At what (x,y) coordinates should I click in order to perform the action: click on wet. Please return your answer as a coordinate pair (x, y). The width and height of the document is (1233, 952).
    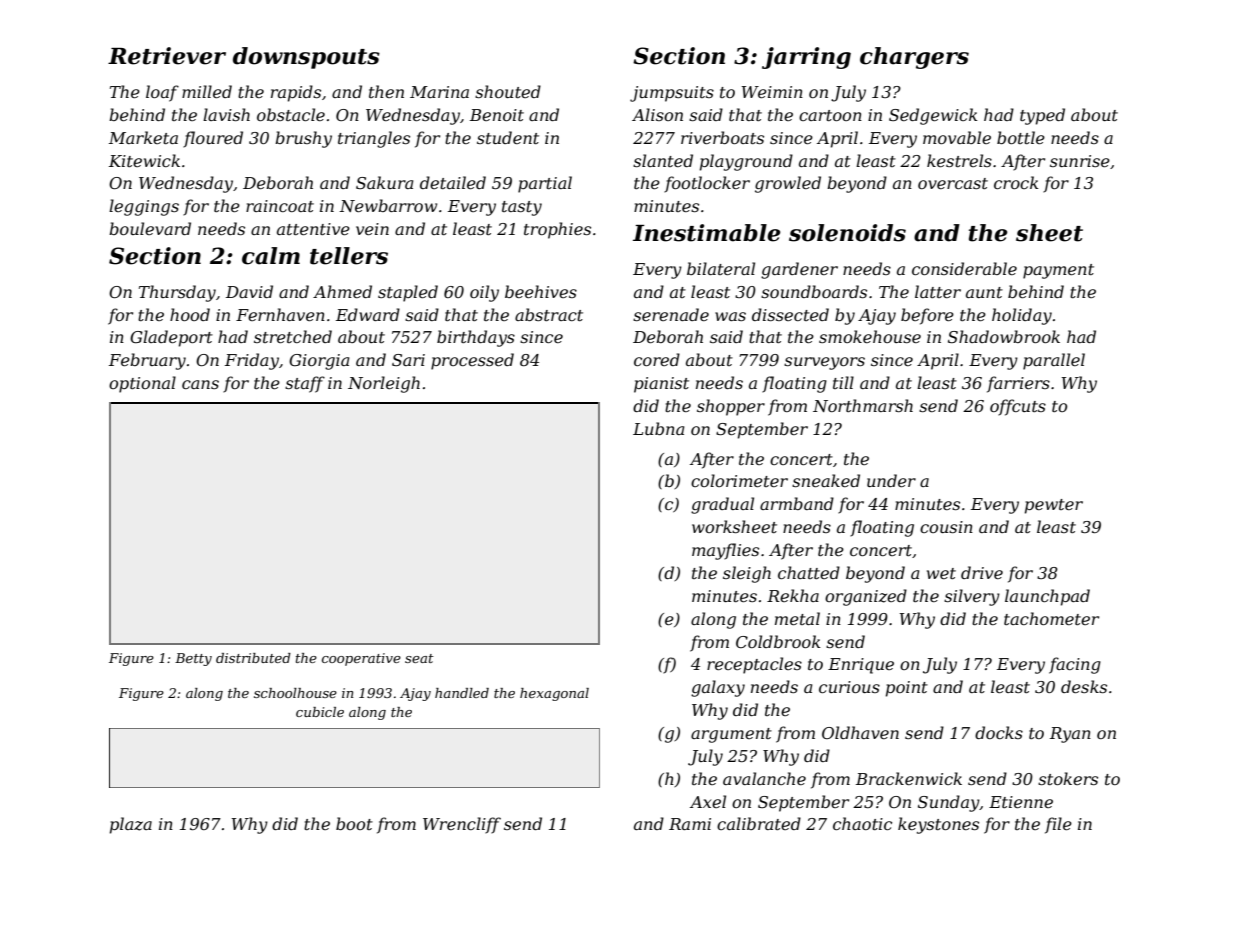
    Looking at the image, I should click on (941, 573).
